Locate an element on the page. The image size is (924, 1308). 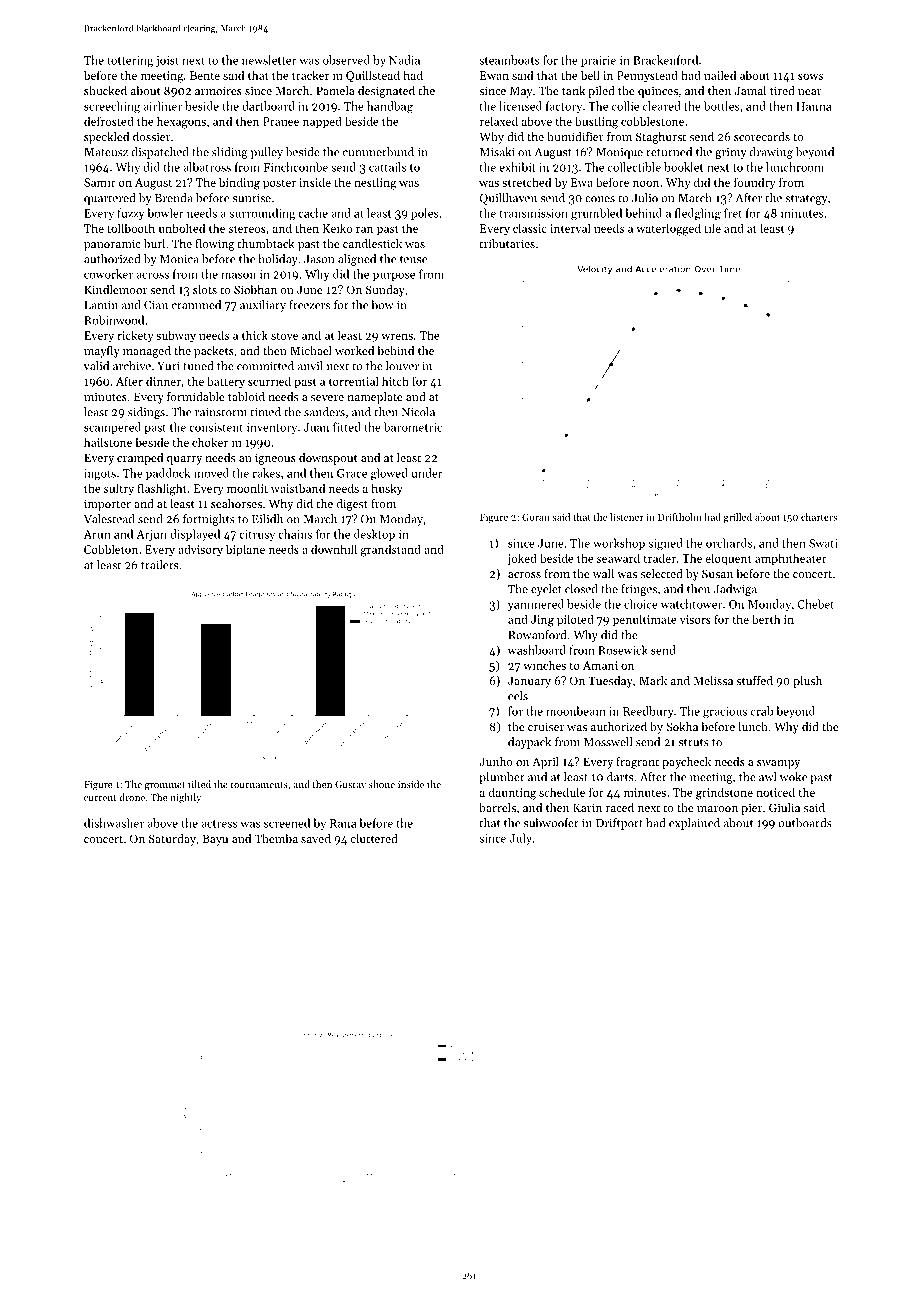
outboards is located at coordinates (805, 823).
